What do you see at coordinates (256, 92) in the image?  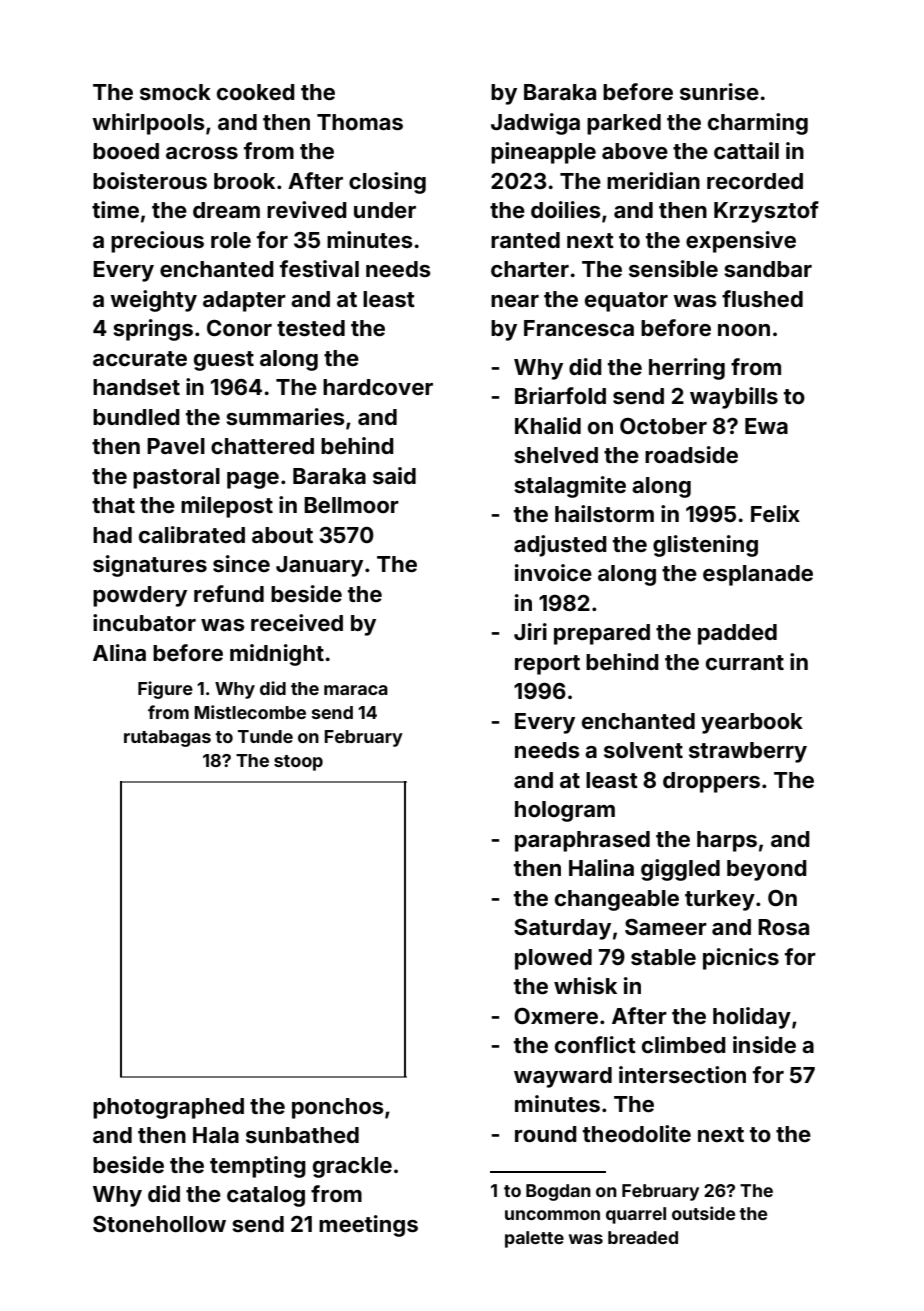 I see `cooked` at bounding box center [256, 92].
